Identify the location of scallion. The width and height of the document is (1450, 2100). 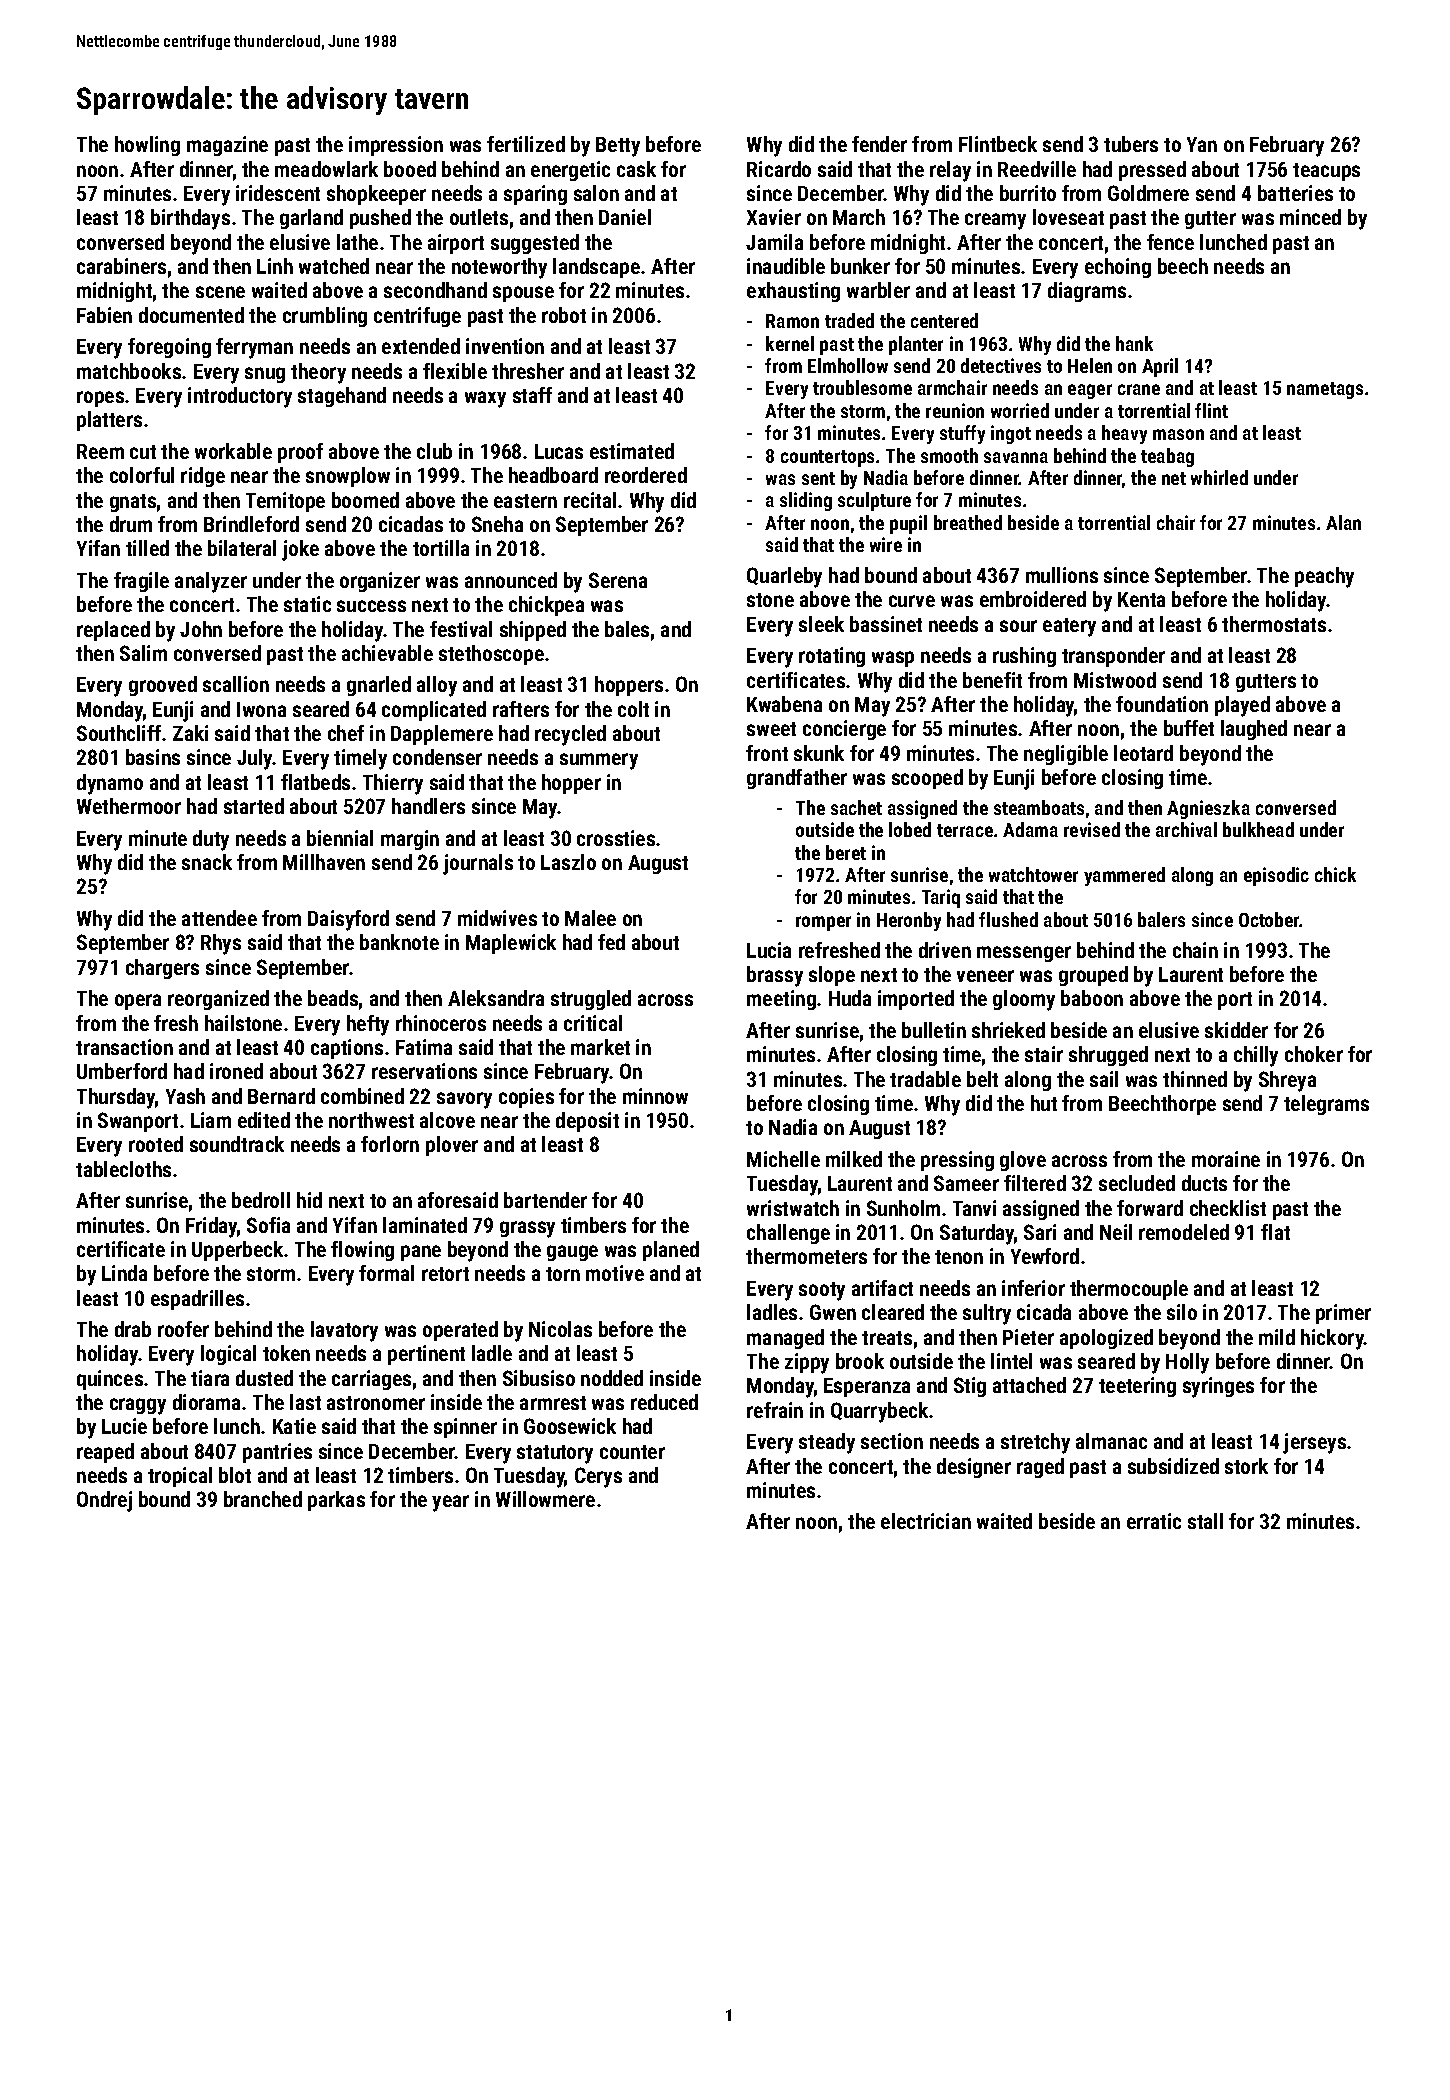
(236, 684).
